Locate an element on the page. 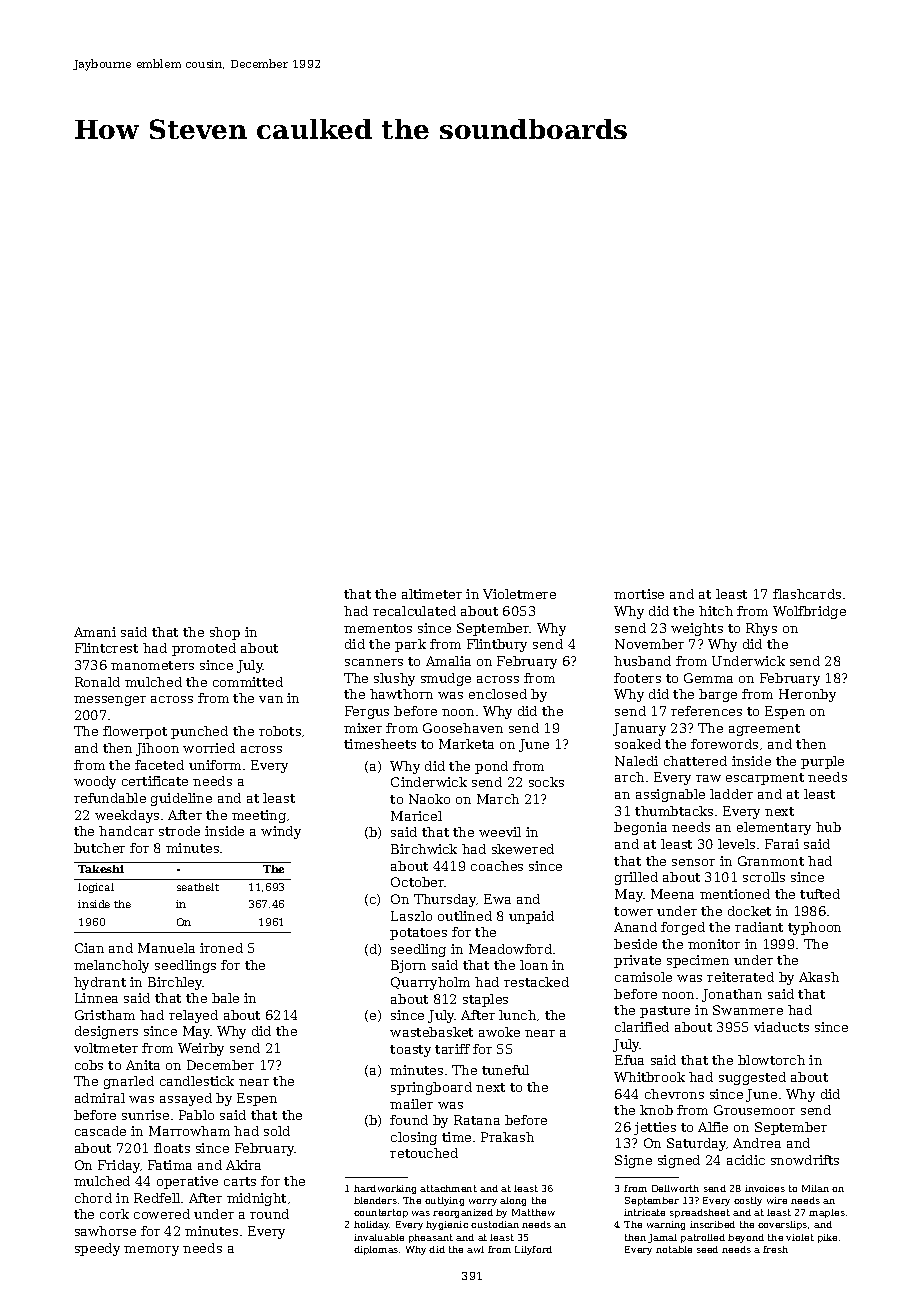 The width and height of the document is (924, 1308). retouched is located at coordinates (424, 1153).
